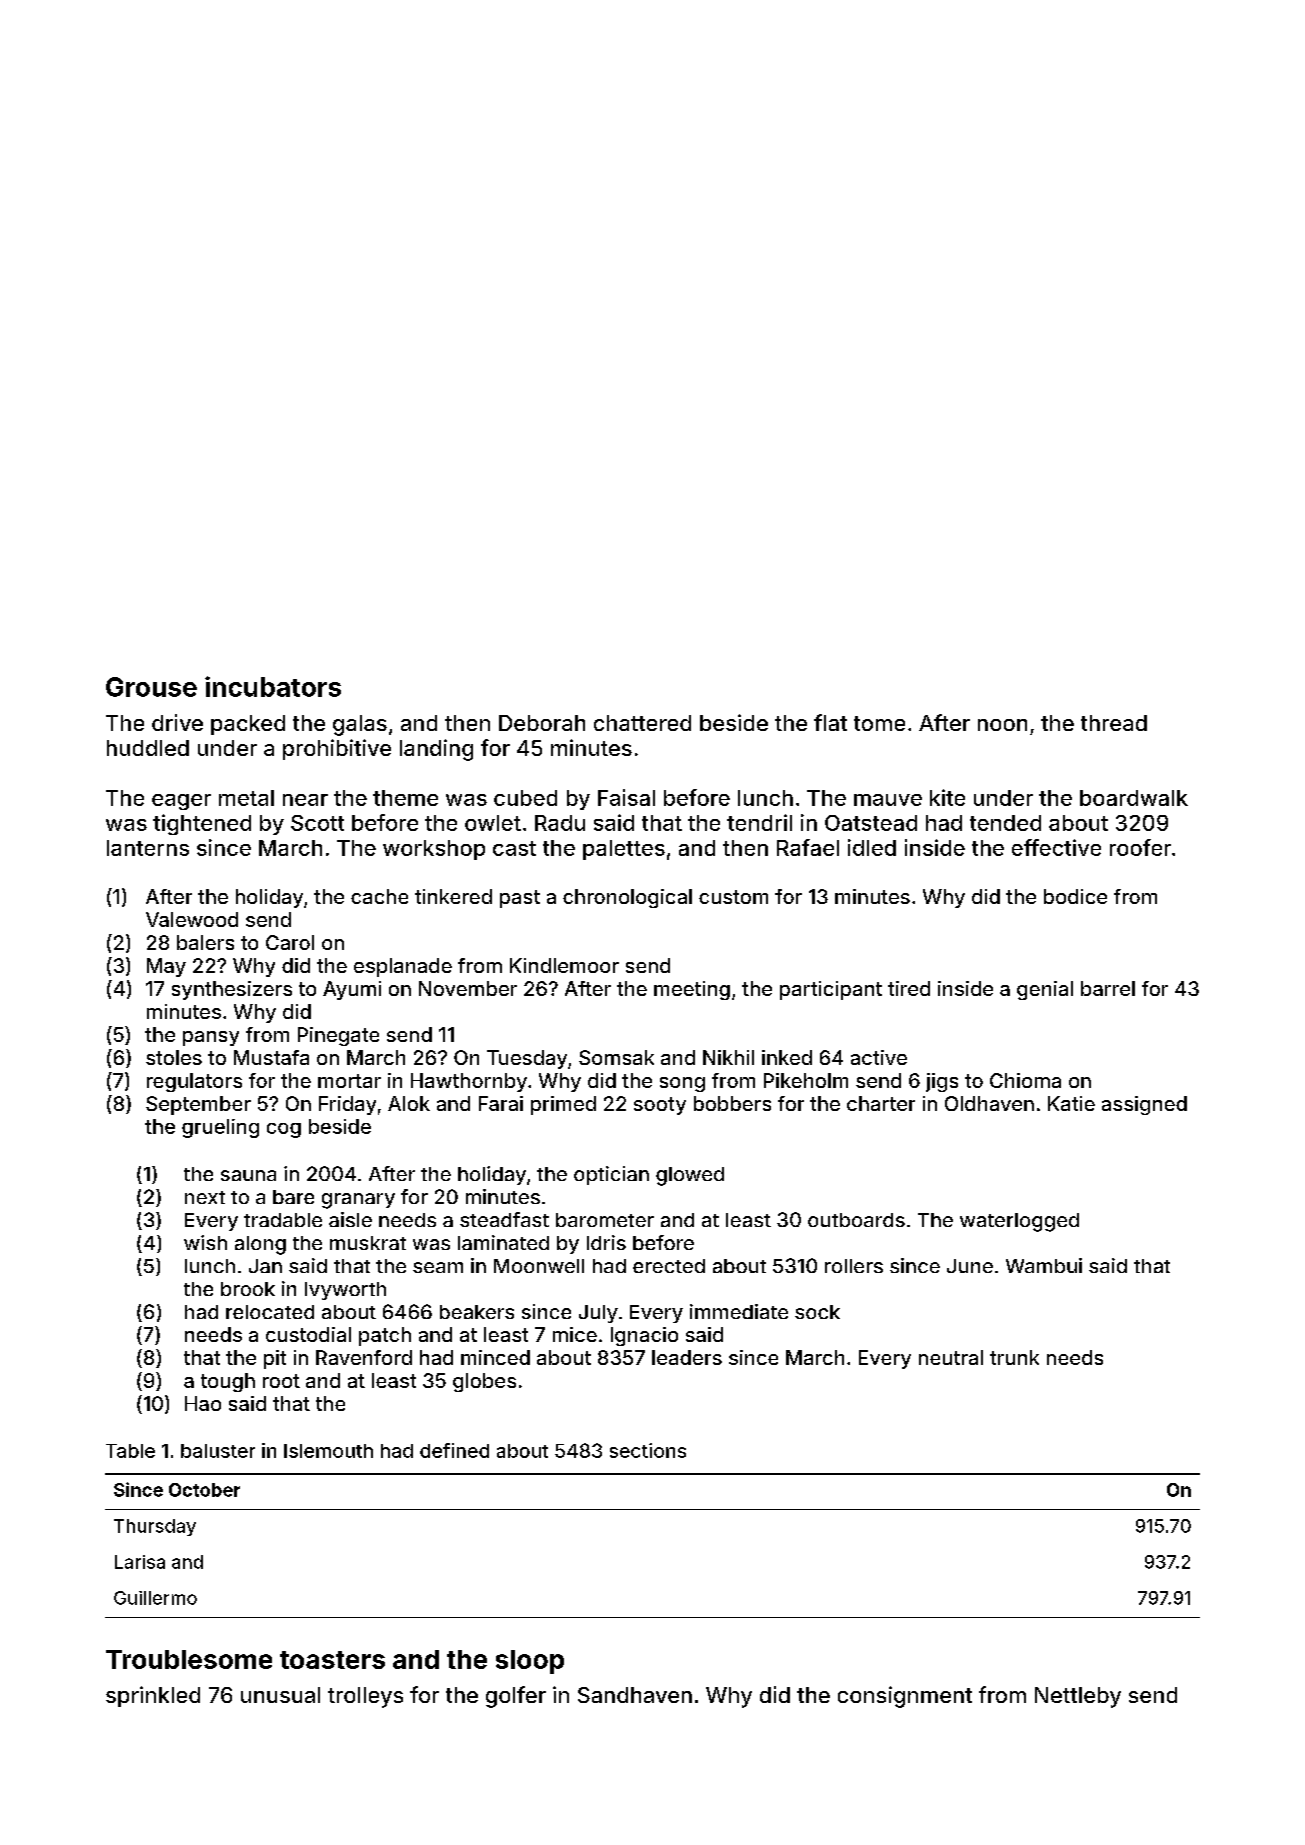 This screenshot has width=1305, height=1845. What do you see at coordinates (148, 748) in the screenshot?
I see `huddled` at bounding box center [148, 748].
